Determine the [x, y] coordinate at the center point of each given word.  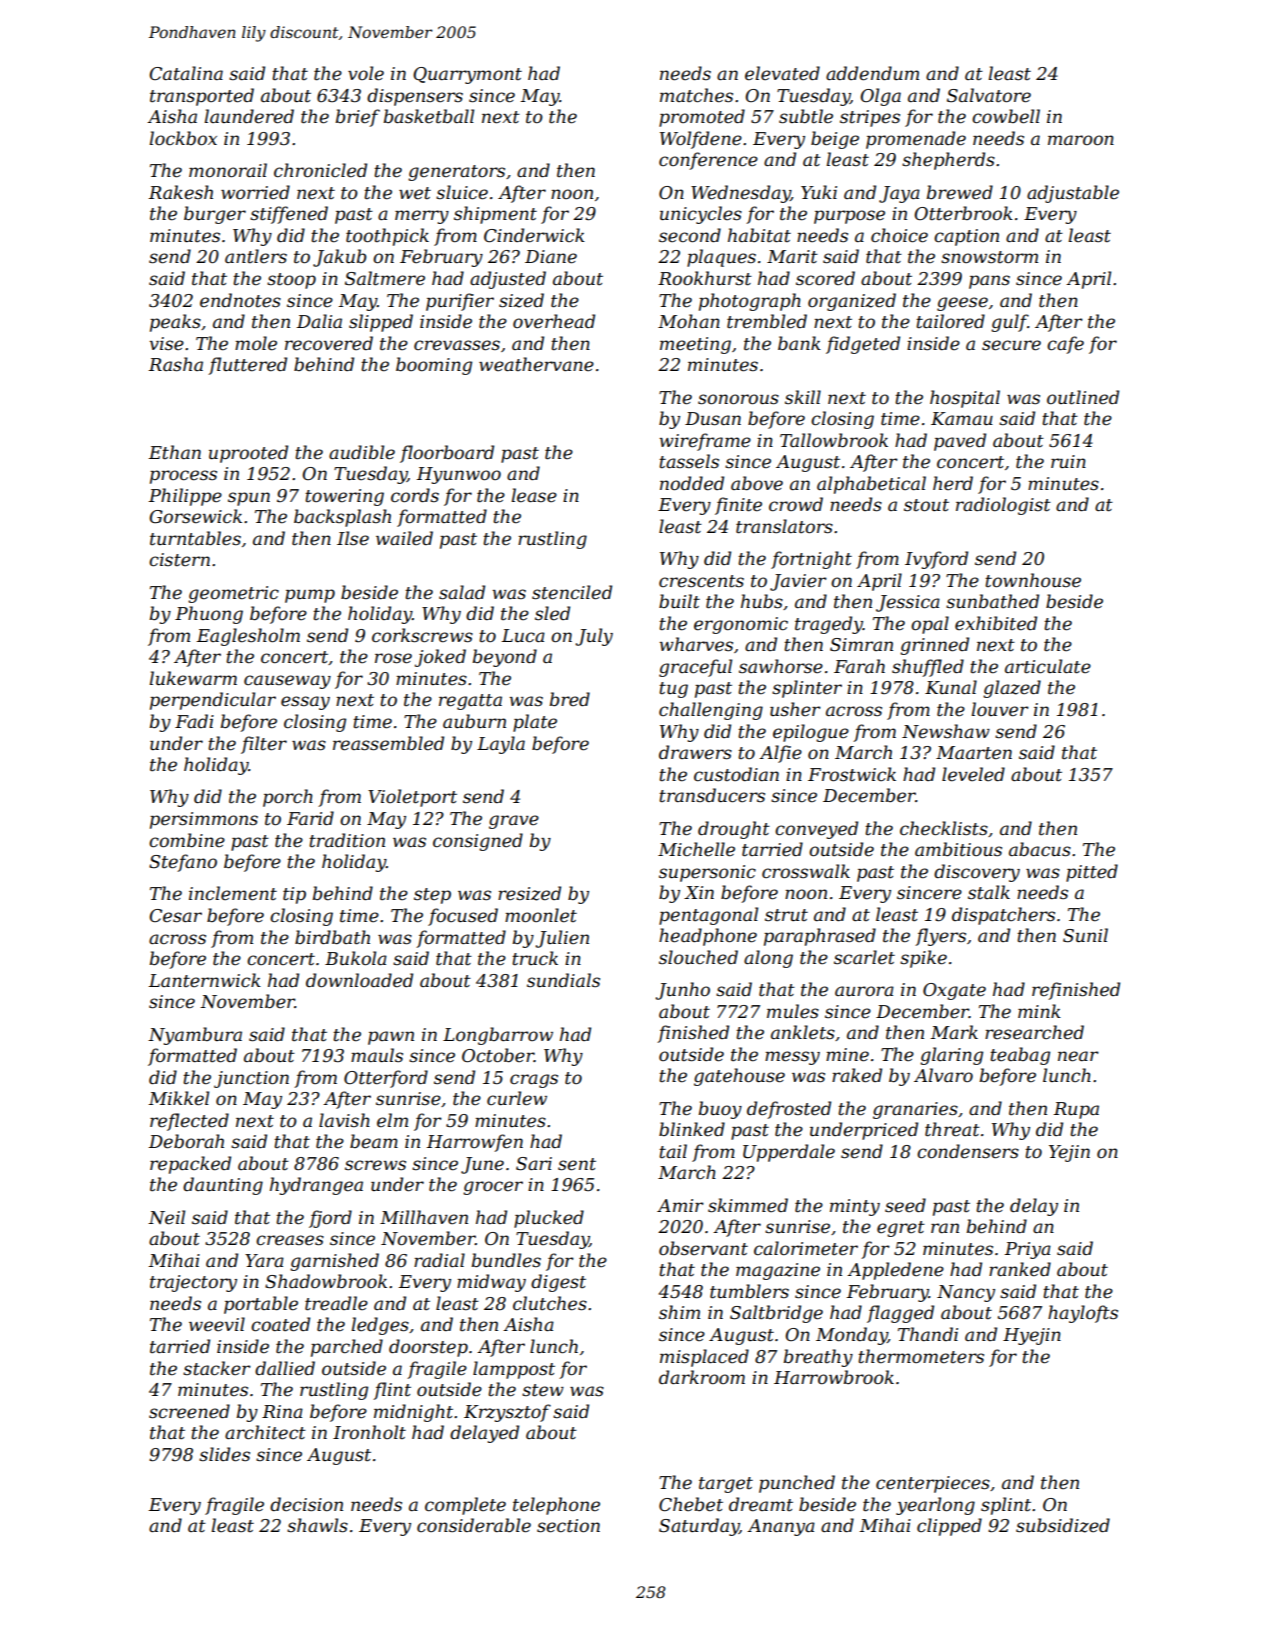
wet [415, 193]
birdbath [332, 937]
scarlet [864, 957]
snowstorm [989, 257]
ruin [1068, 461]
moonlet [541, 915]
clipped [949, 1527]
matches [696, 95]
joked [440, 658]
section [568, 1526]
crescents [701, 581]
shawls [317, 1525]
